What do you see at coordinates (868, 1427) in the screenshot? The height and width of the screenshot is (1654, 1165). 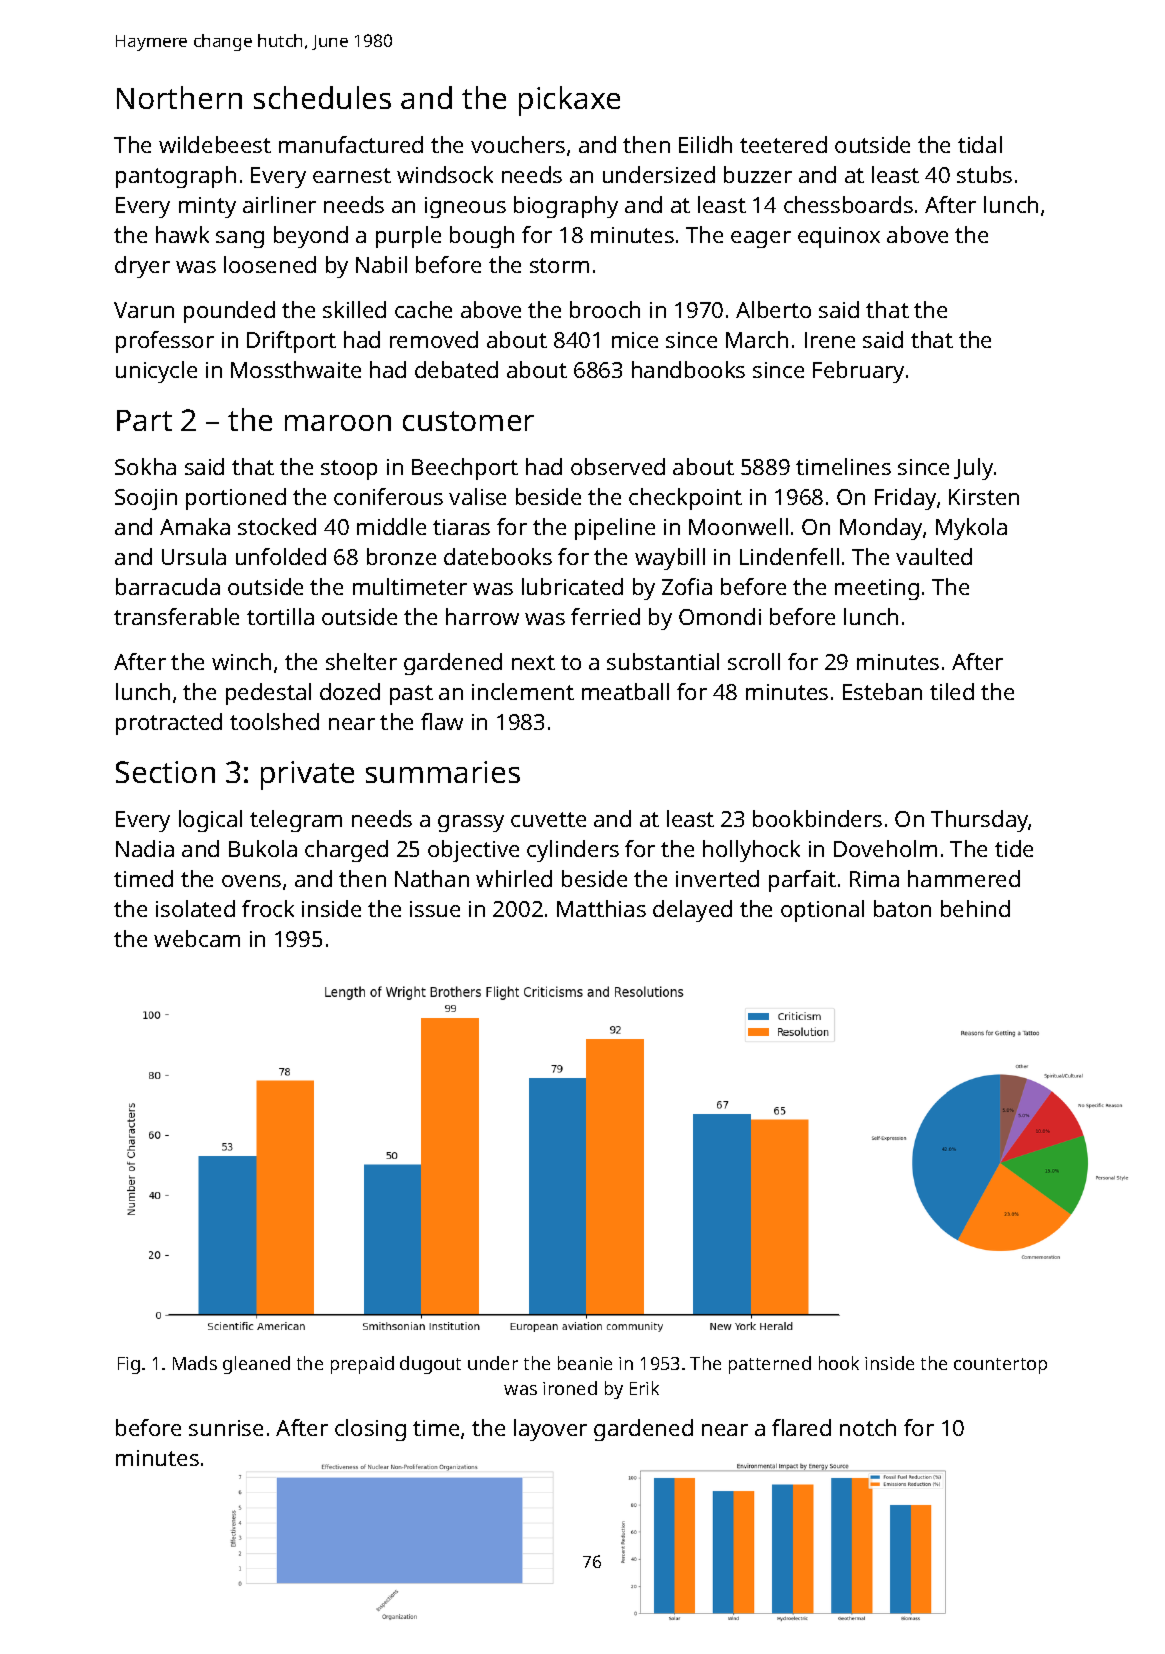 I see `notch` at bounding box center [868, 1427].
